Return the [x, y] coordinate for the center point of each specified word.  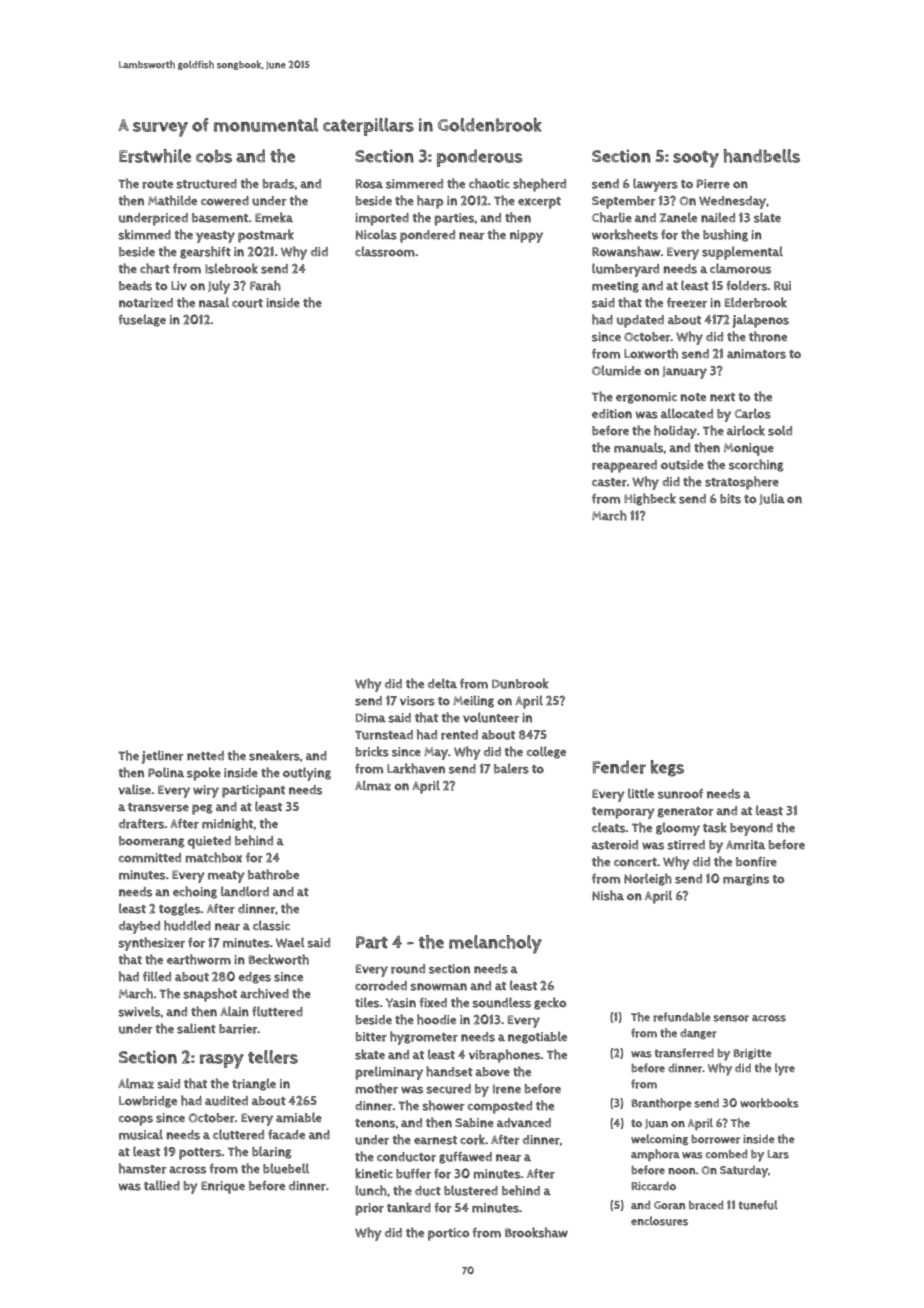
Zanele [678, 217]
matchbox [213, 857]
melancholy [495, 944]
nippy [526, 236]
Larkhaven [416, 768]
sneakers [274, 755]
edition [612, 414]
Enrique [223, 1187]
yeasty [215, 237]
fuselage [142, 320]
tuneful [758, 1205]
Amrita [745, 845]
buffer [413, 1173]
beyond [751, 829]
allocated [687, 413]
